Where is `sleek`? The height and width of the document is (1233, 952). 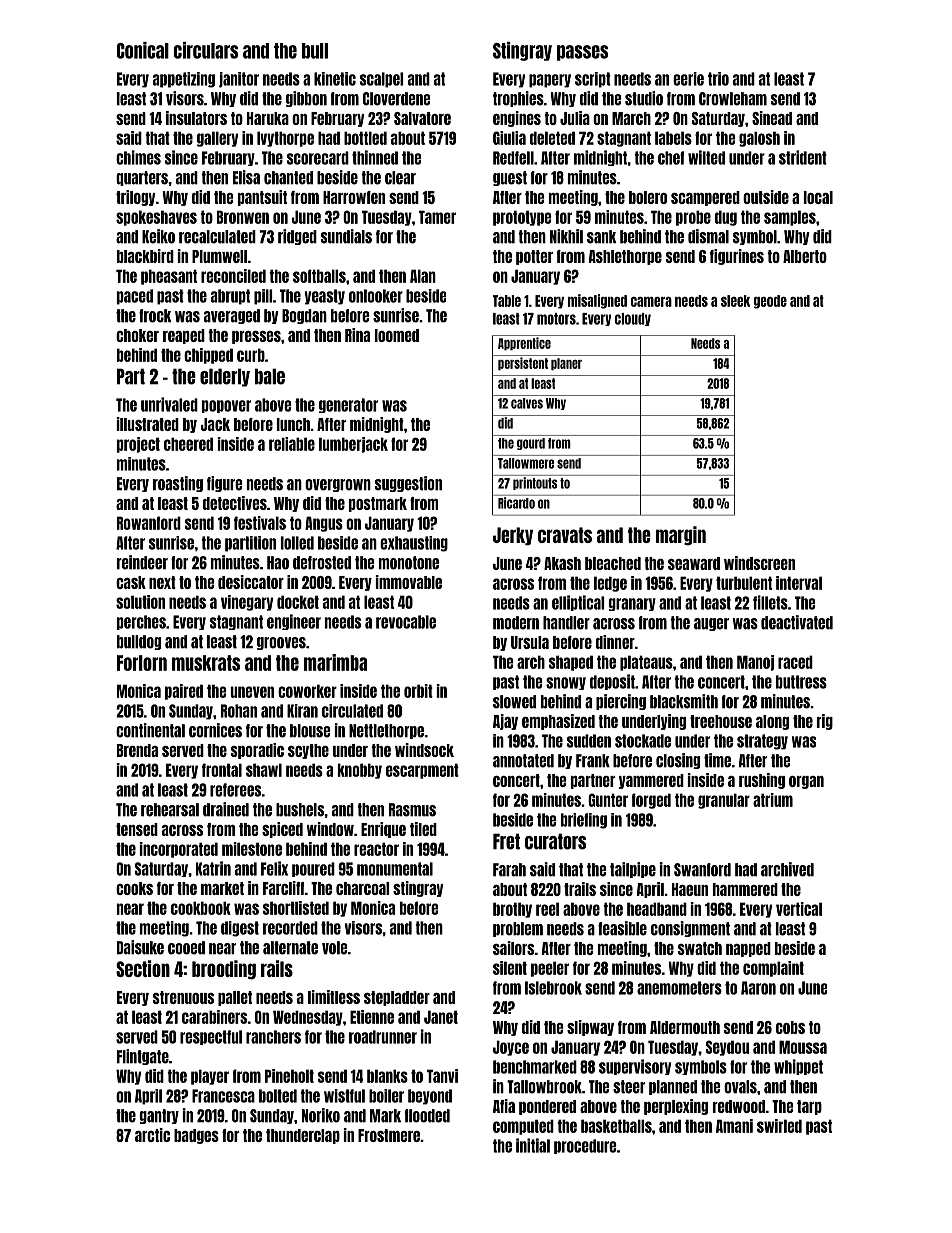 sleek is located at coordinates (735, 301).
